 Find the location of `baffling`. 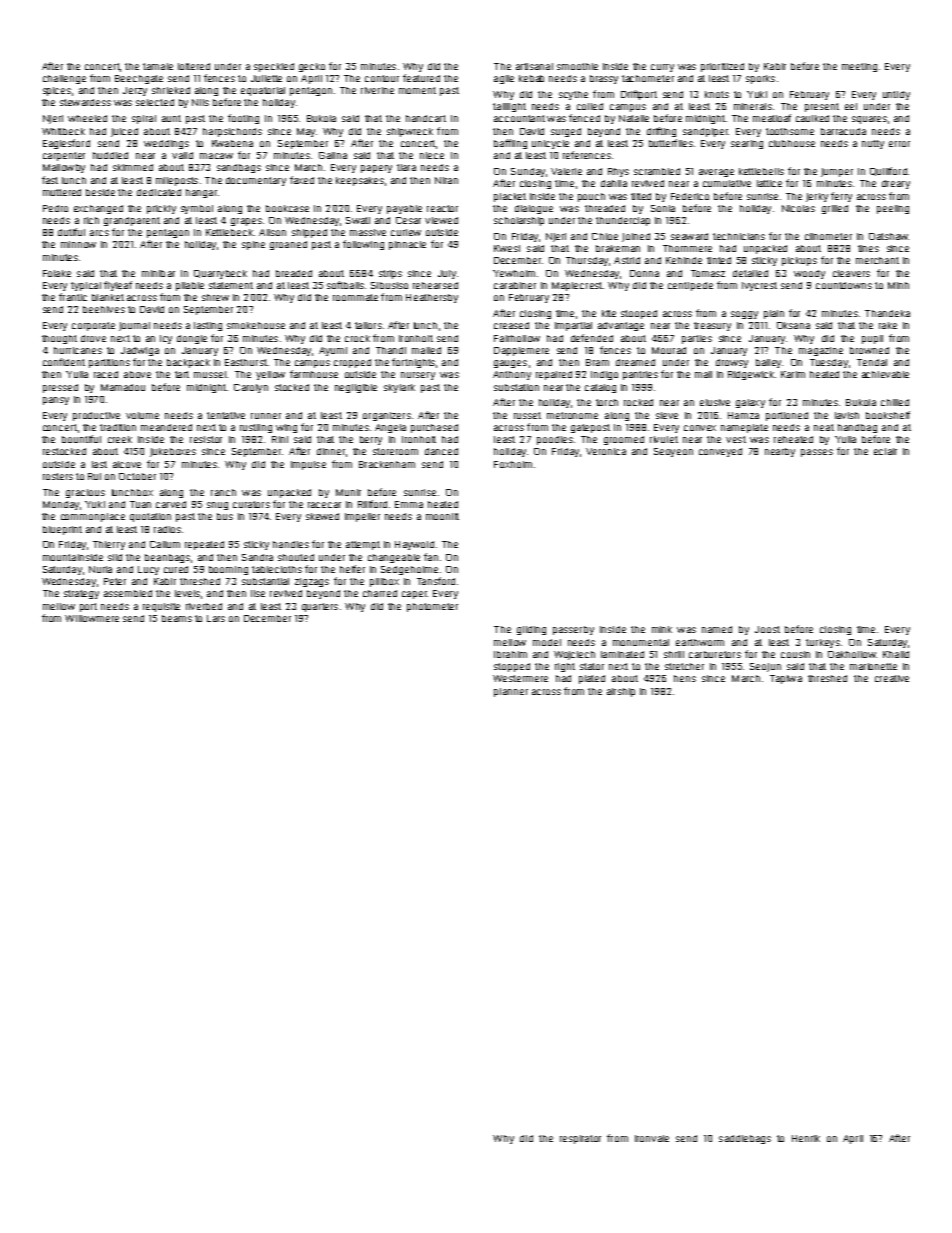

baffling is located at coordinates (510, 144).
